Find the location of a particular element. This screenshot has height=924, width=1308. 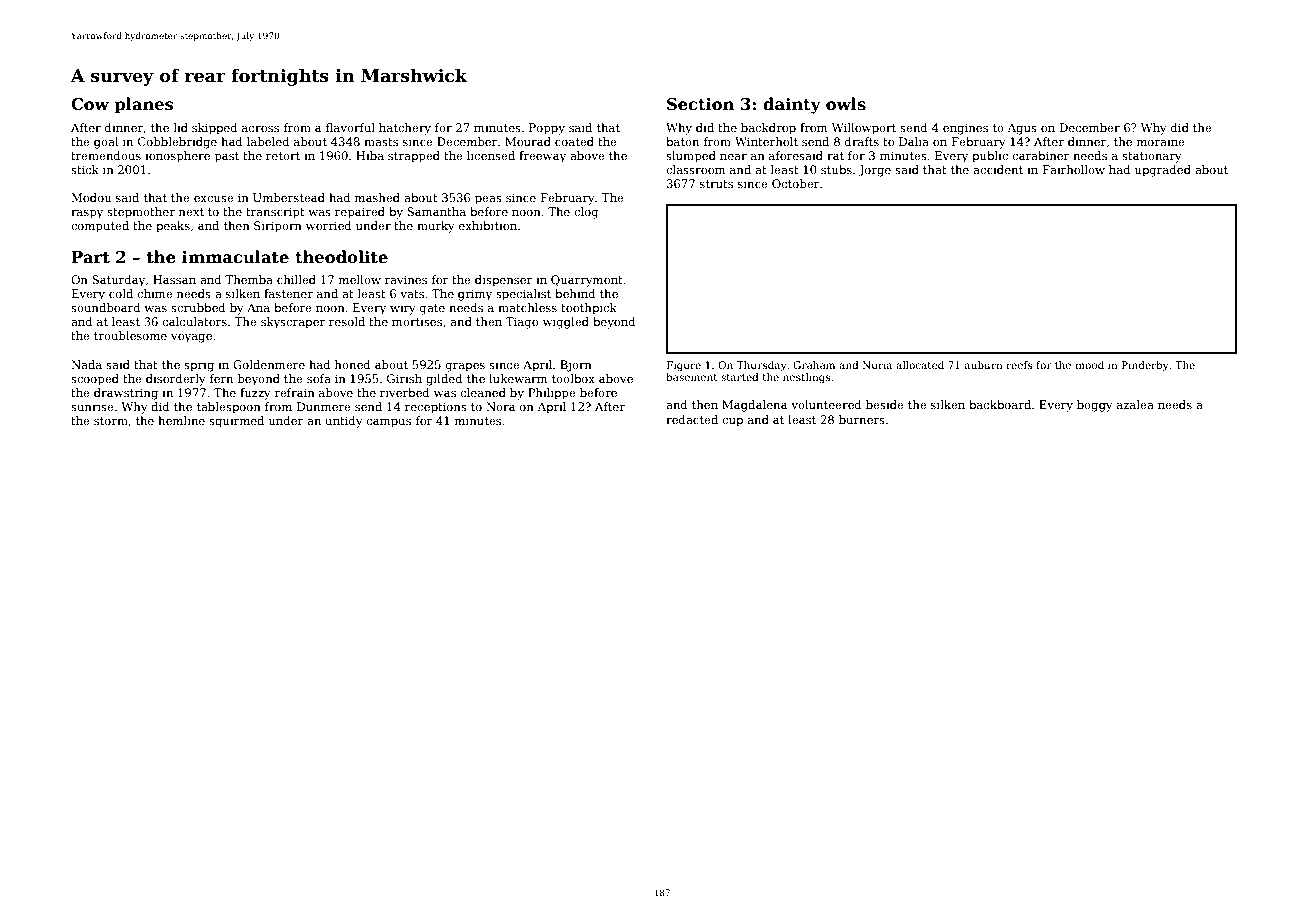

Section is located at coordinates (701, 104).
